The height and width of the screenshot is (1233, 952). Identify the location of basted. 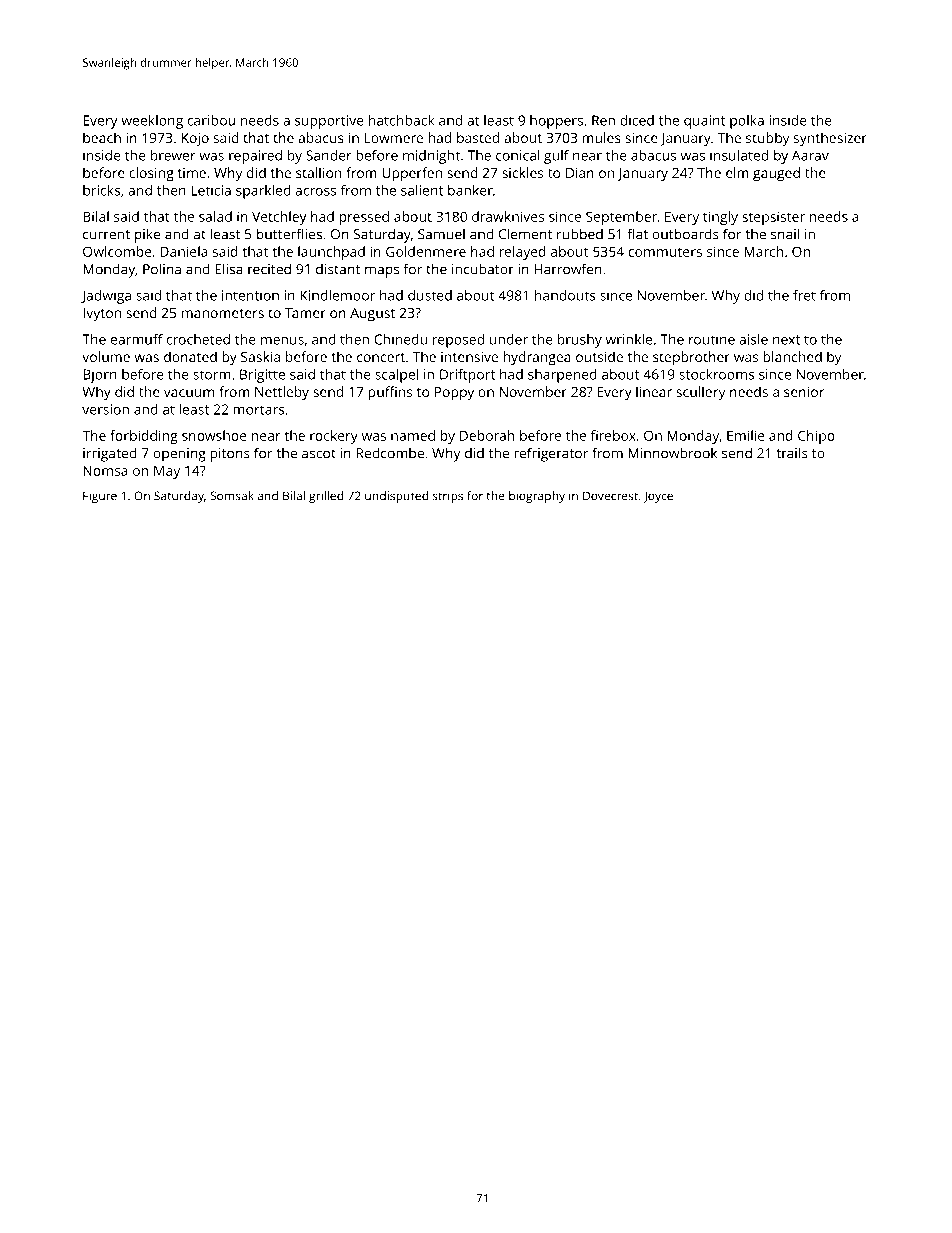
(478, 137).
